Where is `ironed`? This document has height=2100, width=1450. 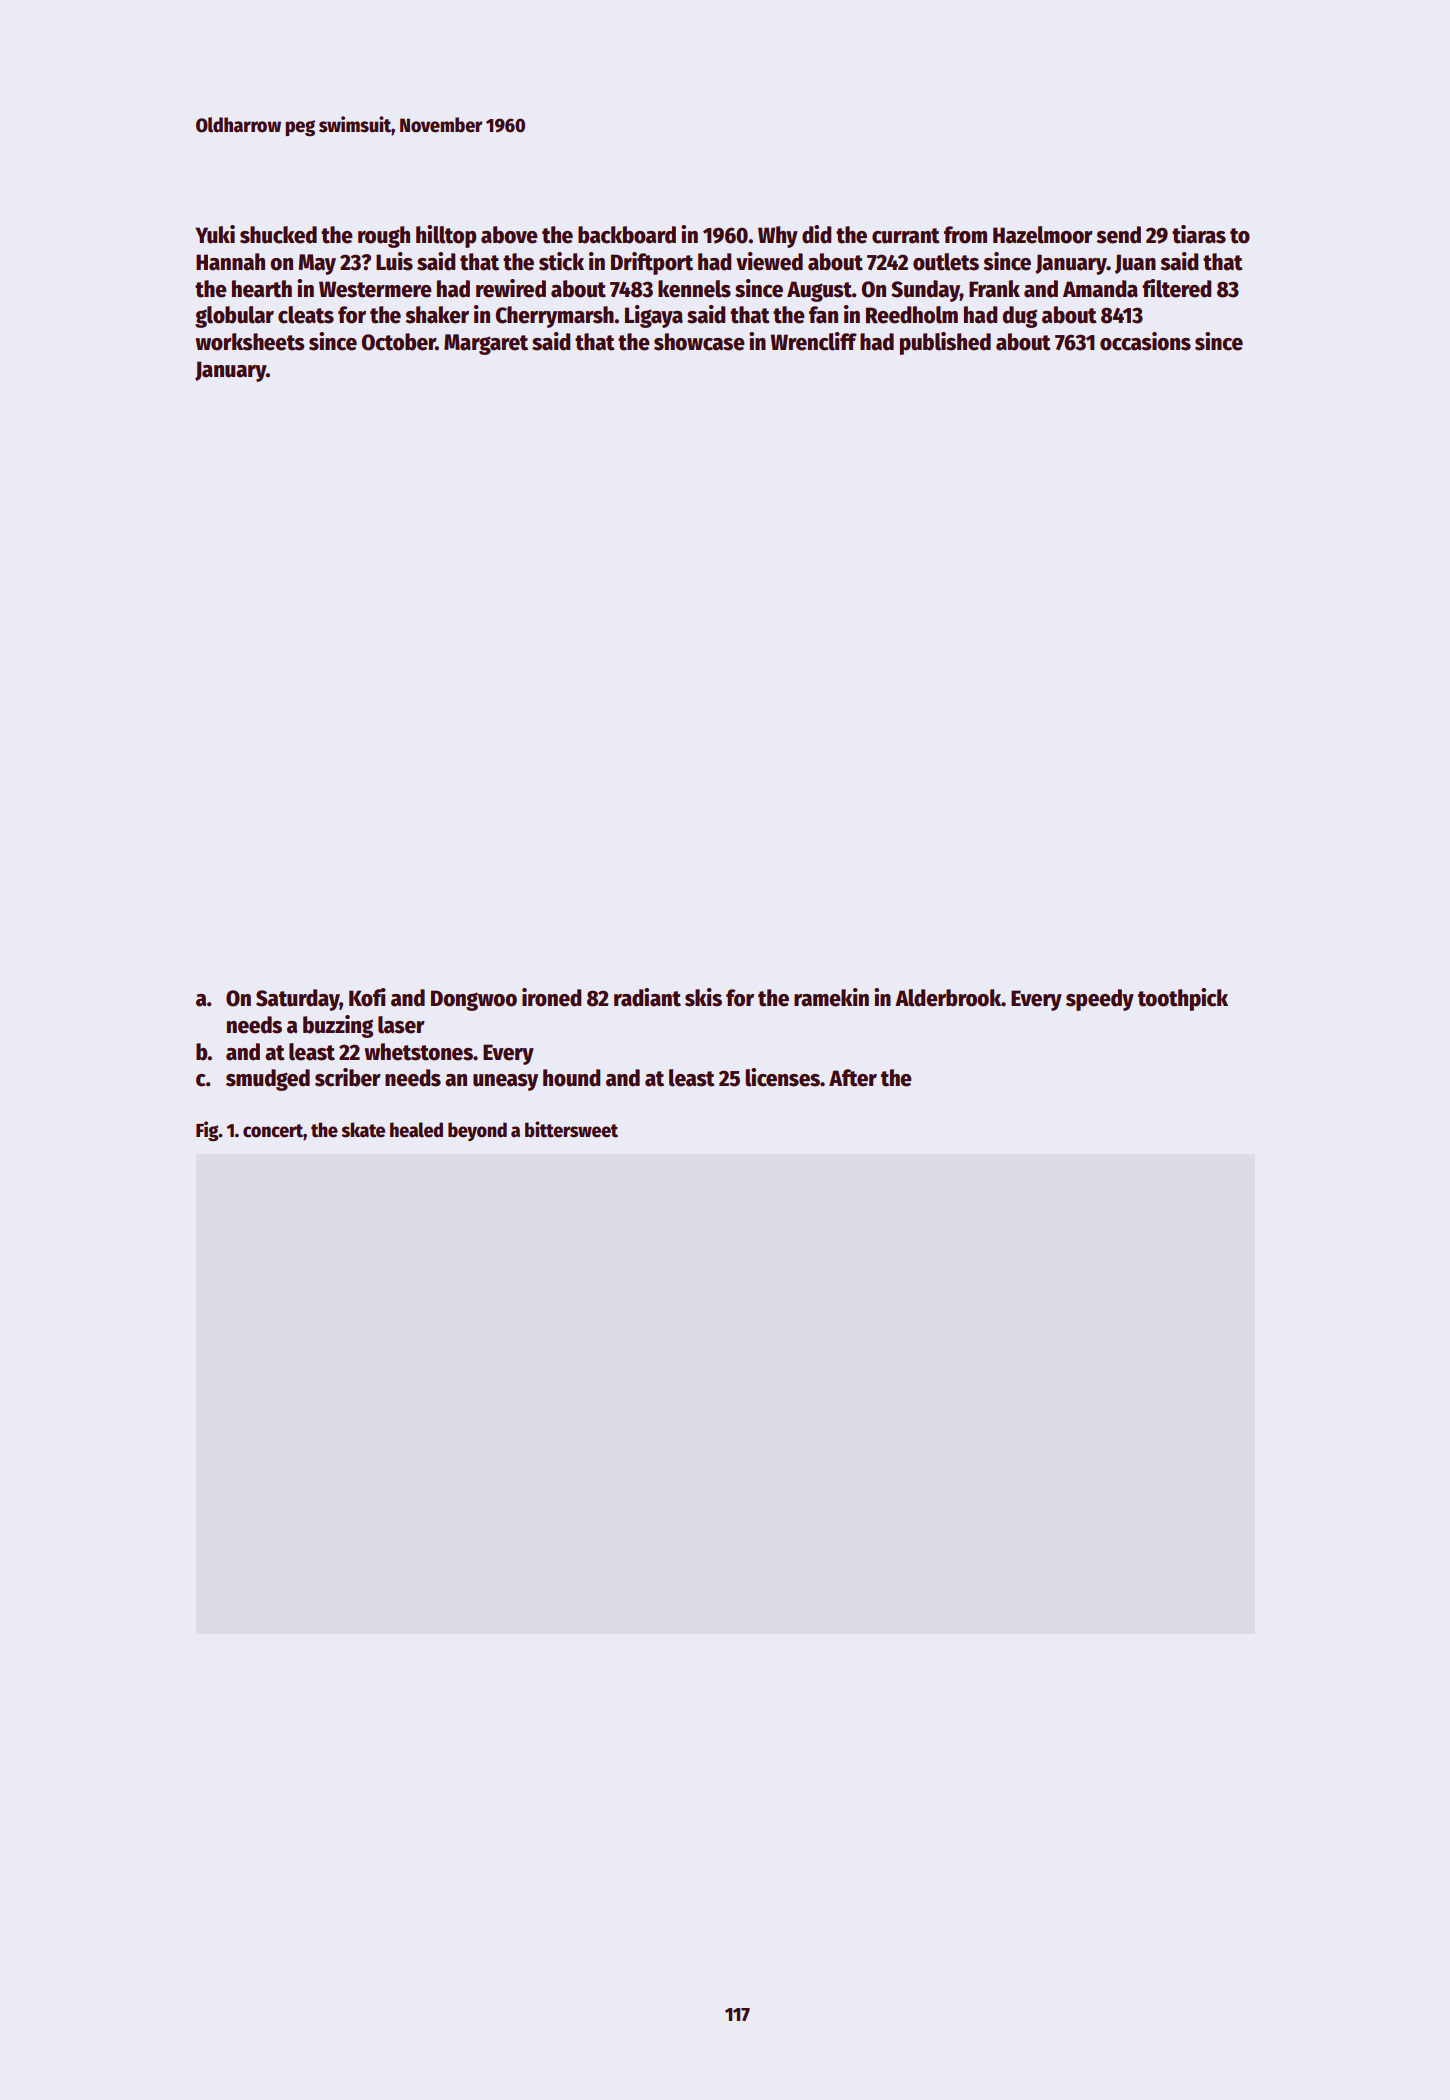 ironed is located at coordinates (551, 997).
